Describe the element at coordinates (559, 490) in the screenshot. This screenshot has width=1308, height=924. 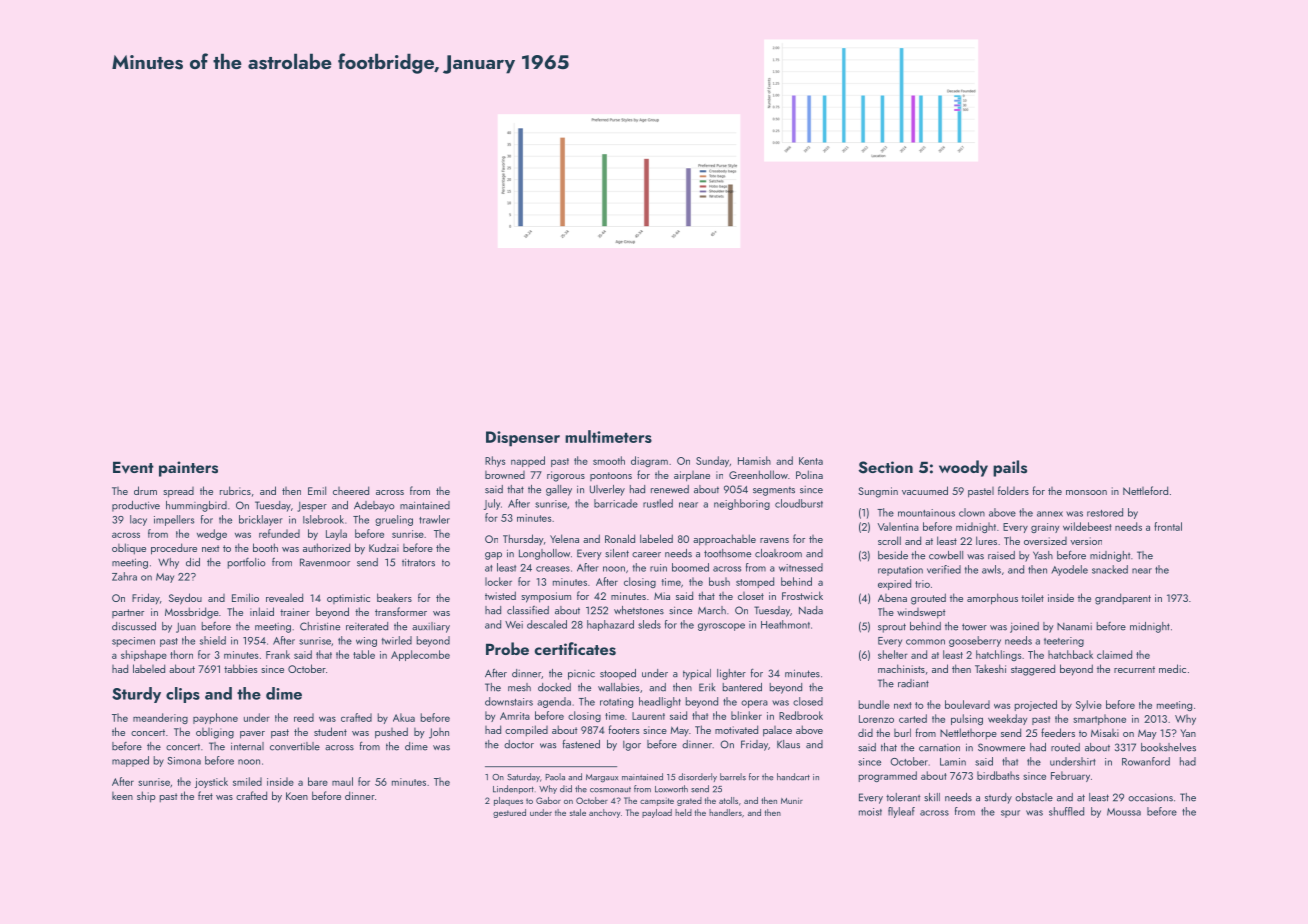
I see `galley` at that location.
